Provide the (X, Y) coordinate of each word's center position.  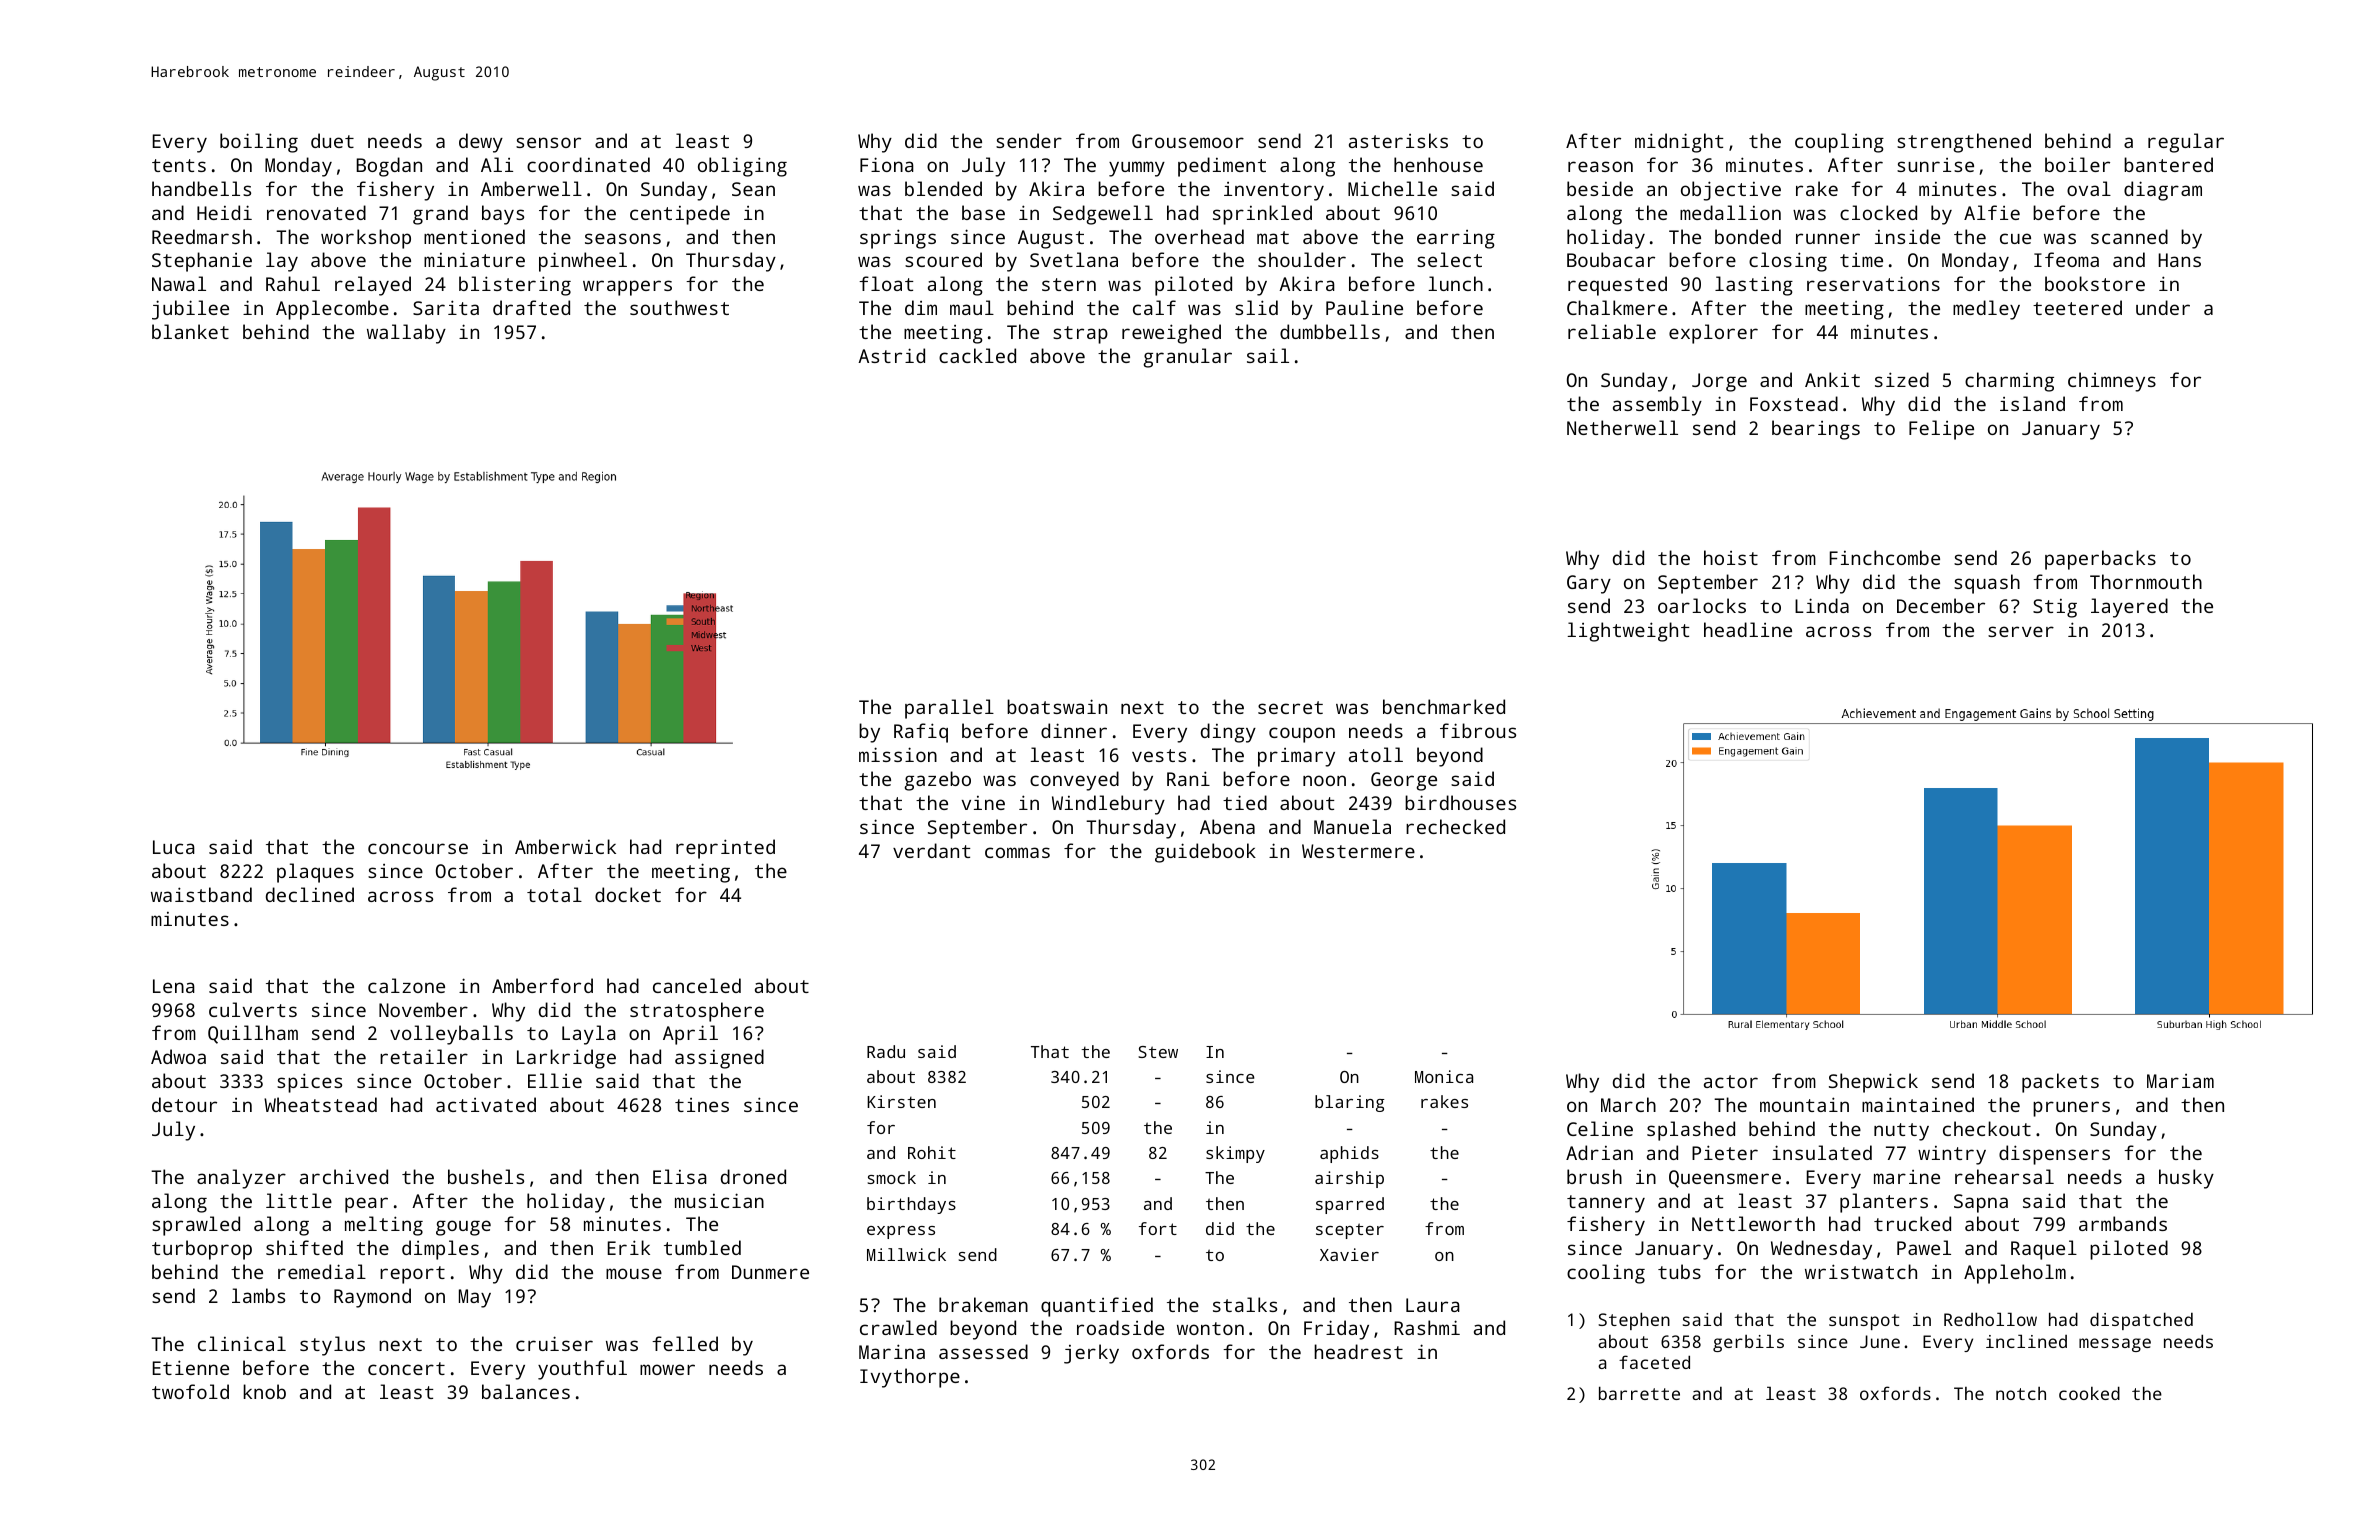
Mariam (2180, 1081)
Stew (1158, 1052)
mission (898, 754)
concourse (418, 848)
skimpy (1235, 1154)
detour (184, 1104)
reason (1600, 166)
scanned (2129, 236)
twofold (190, 1391)
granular (1187, 358)
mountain (1804, 1104)
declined (310, 894)
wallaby (406, 334)
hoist (1731, 557)
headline (1748, 629)
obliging (742, 167)
